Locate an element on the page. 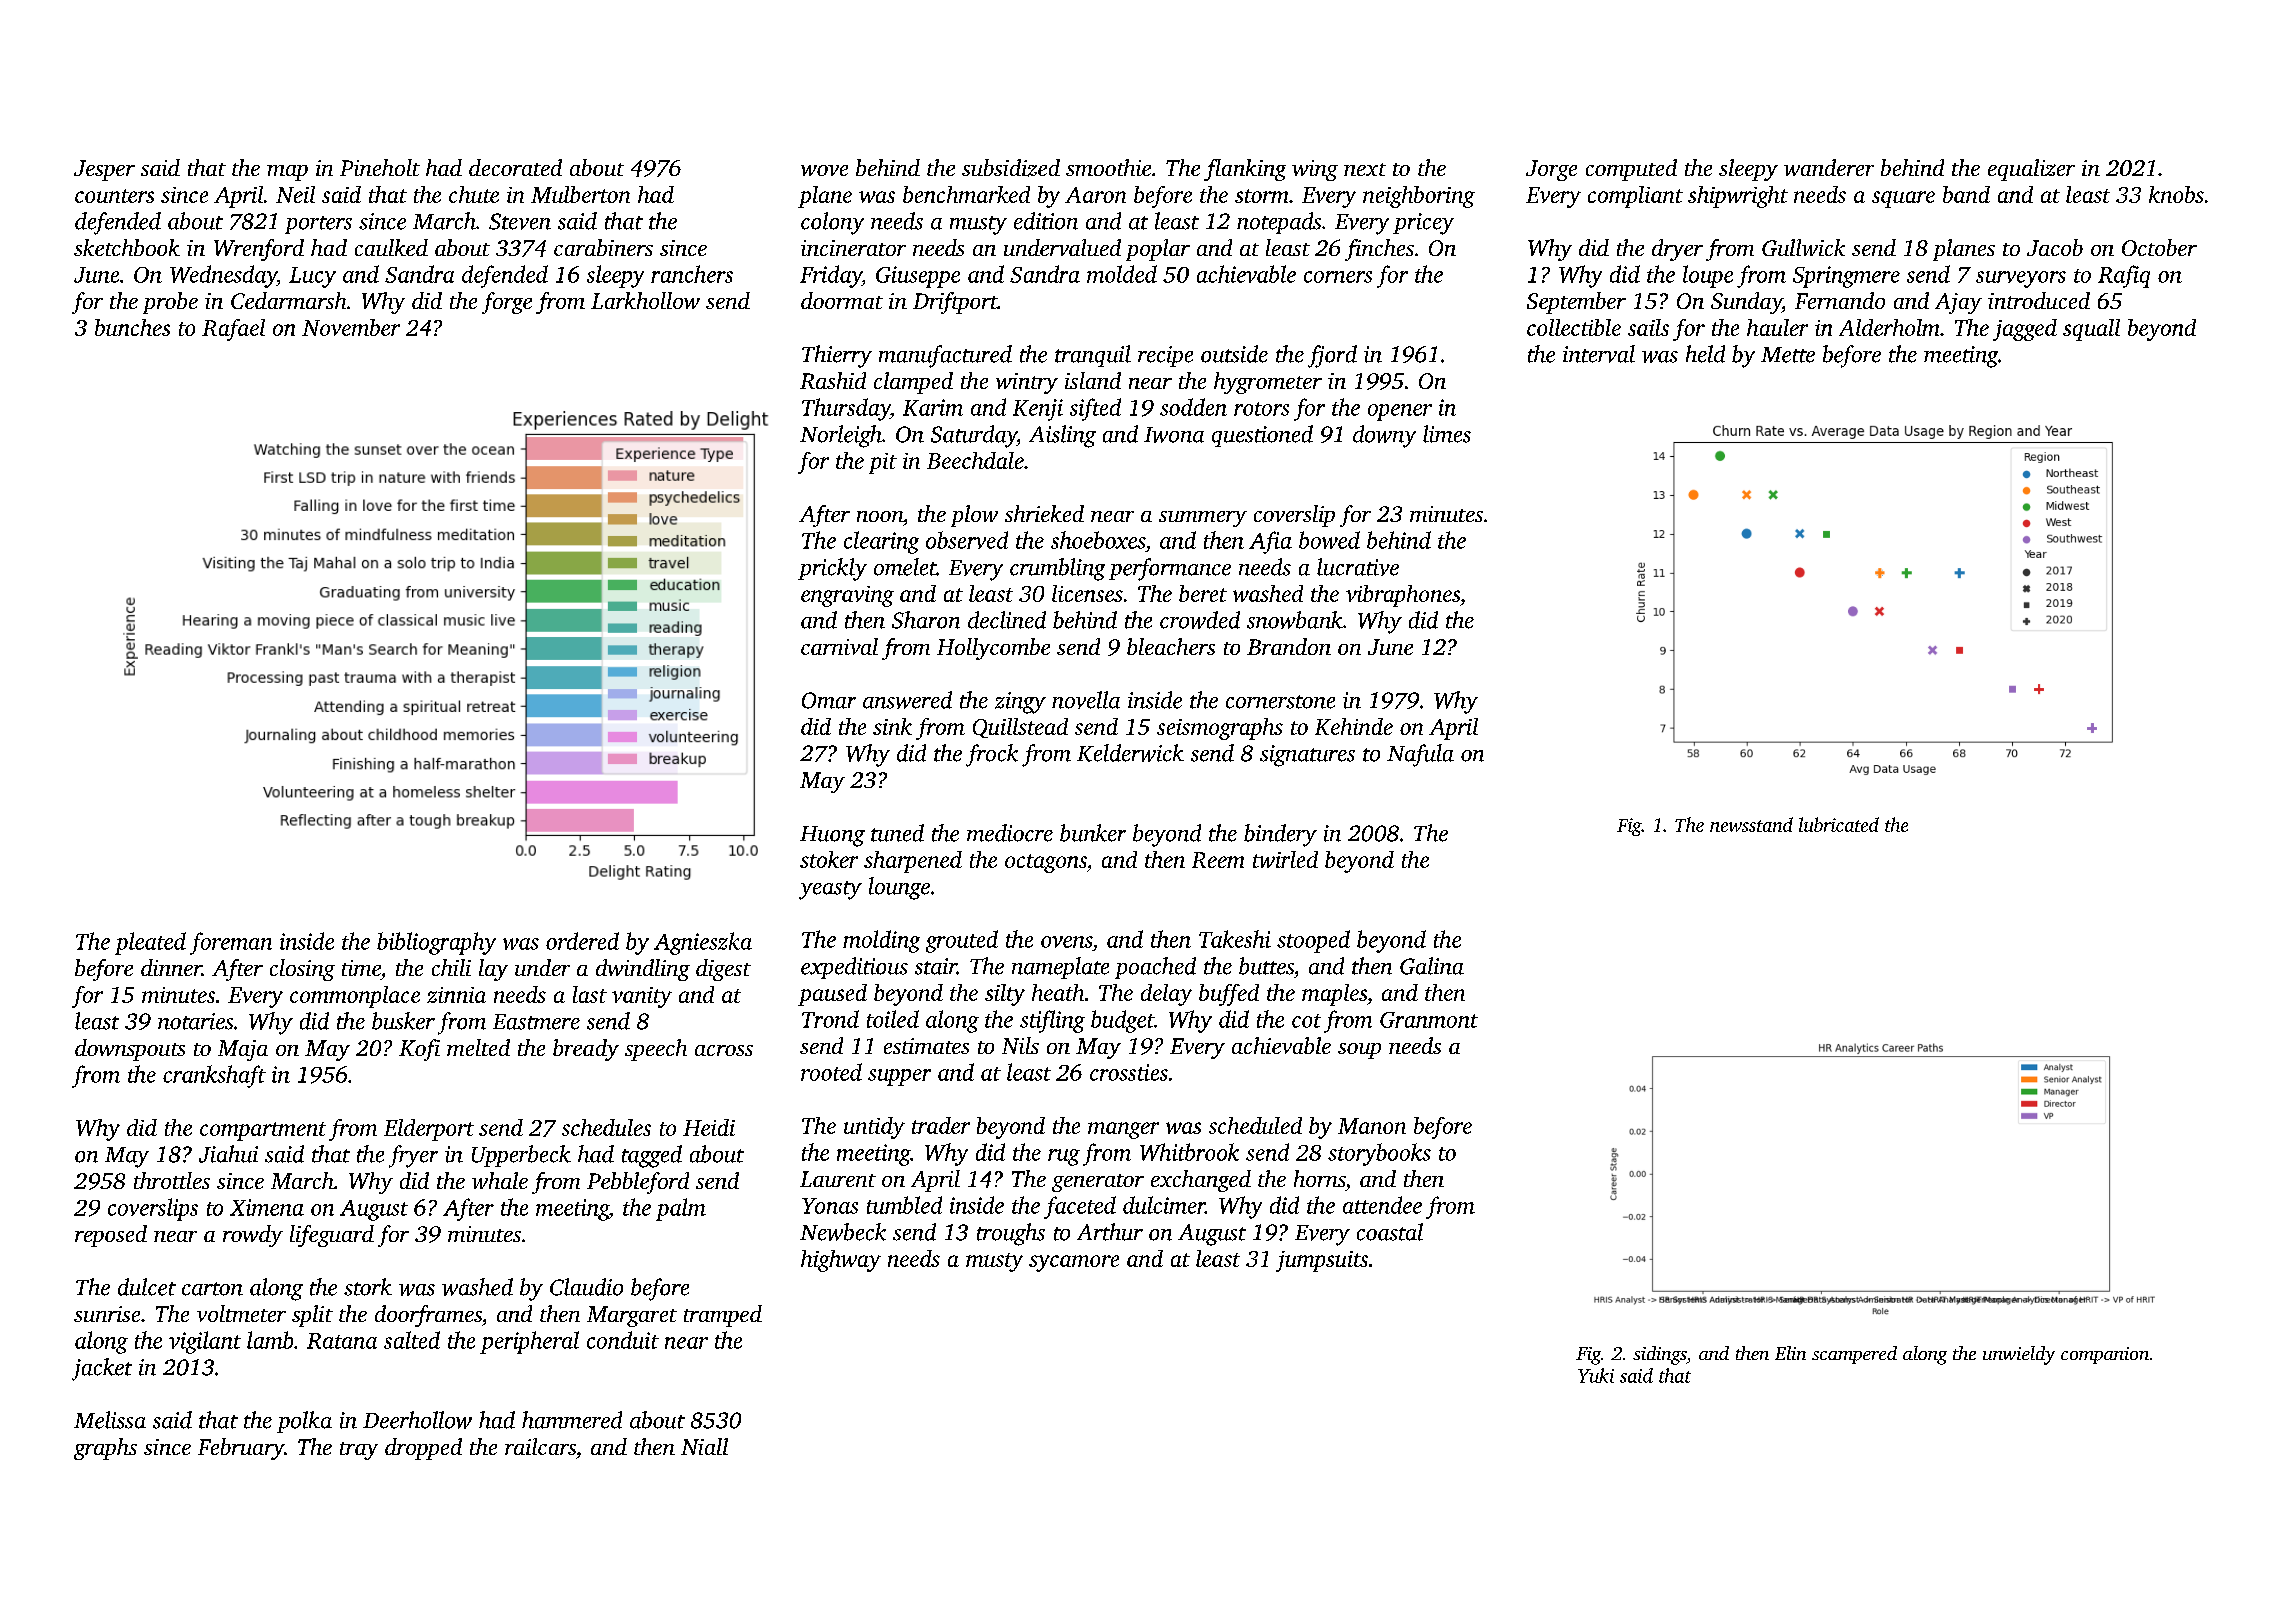 The image size is (2292, 1620). Rafael is located at coordinates (233, 330).
